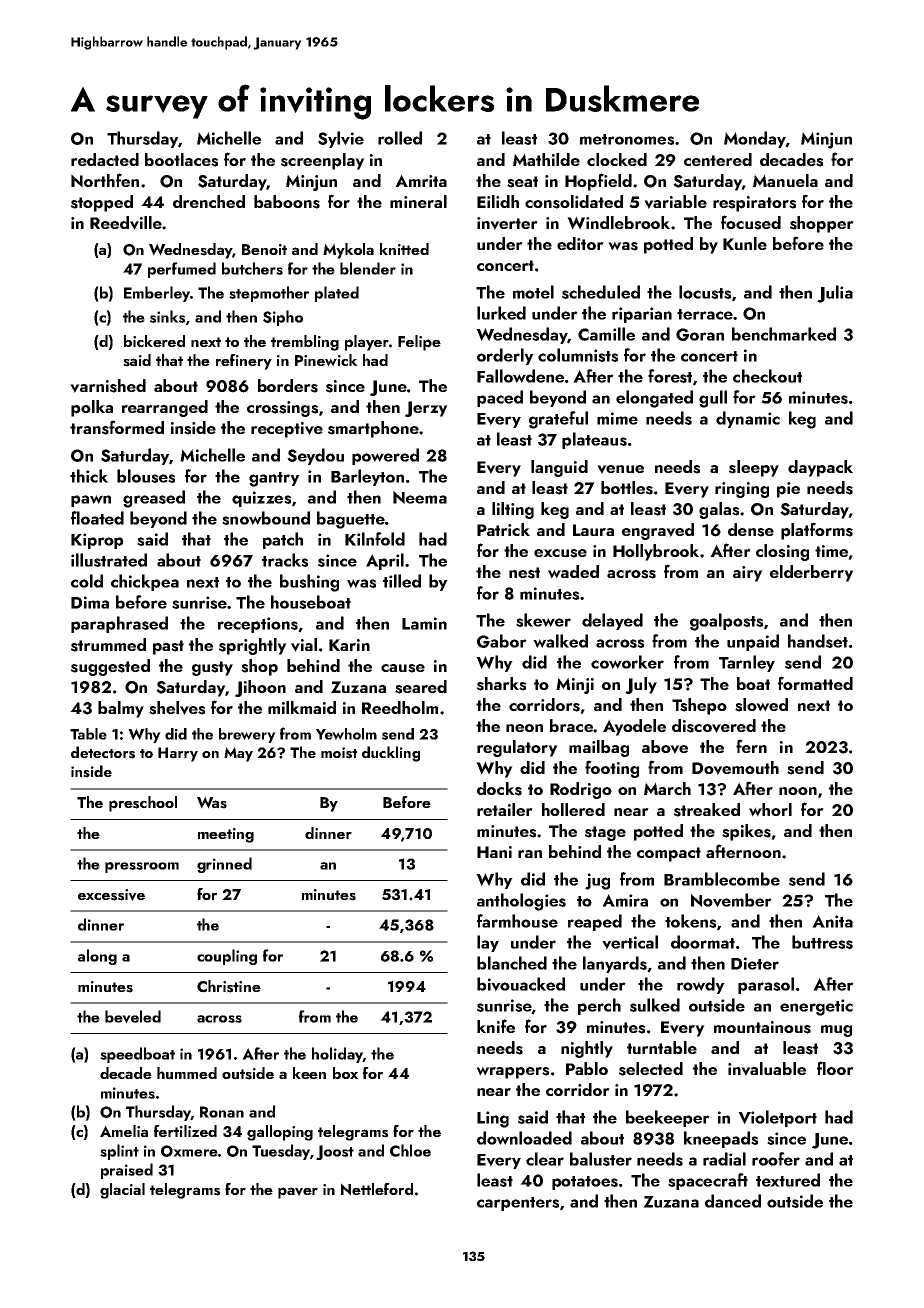  I want to click on radial, so click(724, 1159).
